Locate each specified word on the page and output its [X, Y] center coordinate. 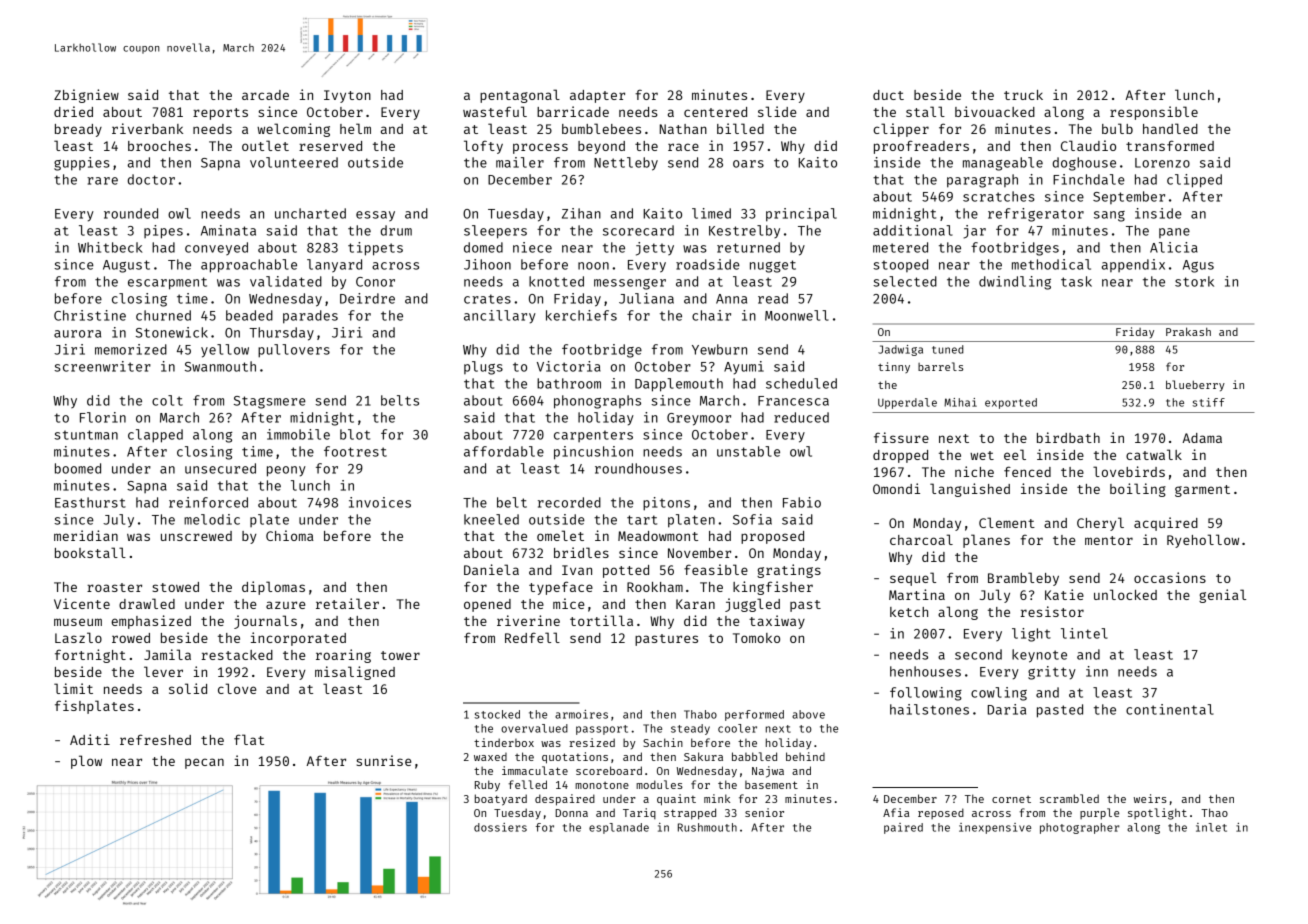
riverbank [147, 128]
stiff [1209, 402]
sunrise [383, 760]
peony [286, 471]
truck [1023, 95]
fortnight [90, 656]
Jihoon [487, 264]
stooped [900, 265]
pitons [666, 504]
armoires [581, 714]
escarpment [167, 283]
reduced [801, 417]
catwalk [1154, 454]
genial [1222, 596]
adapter [597, 96]
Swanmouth [220, 366]
